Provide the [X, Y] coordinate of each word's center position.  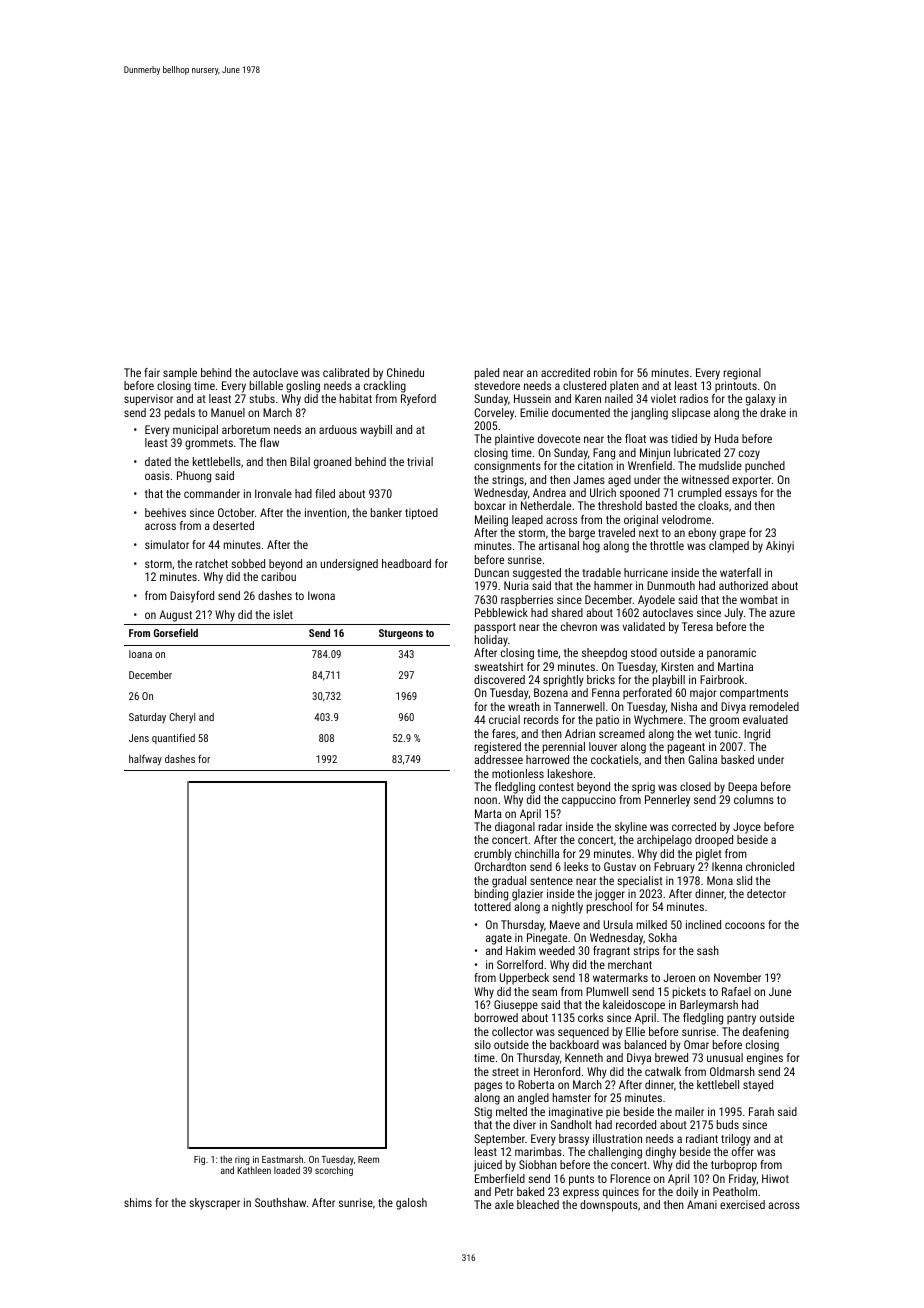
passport [495, 628]
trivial [420, 461]
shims [138, 1202]
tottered [492, 906]
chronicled [770, 866]
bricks [601, 679]
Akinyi [780, 547]
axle [504, 1204]
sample [180, 374]
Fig [199, 1160]
